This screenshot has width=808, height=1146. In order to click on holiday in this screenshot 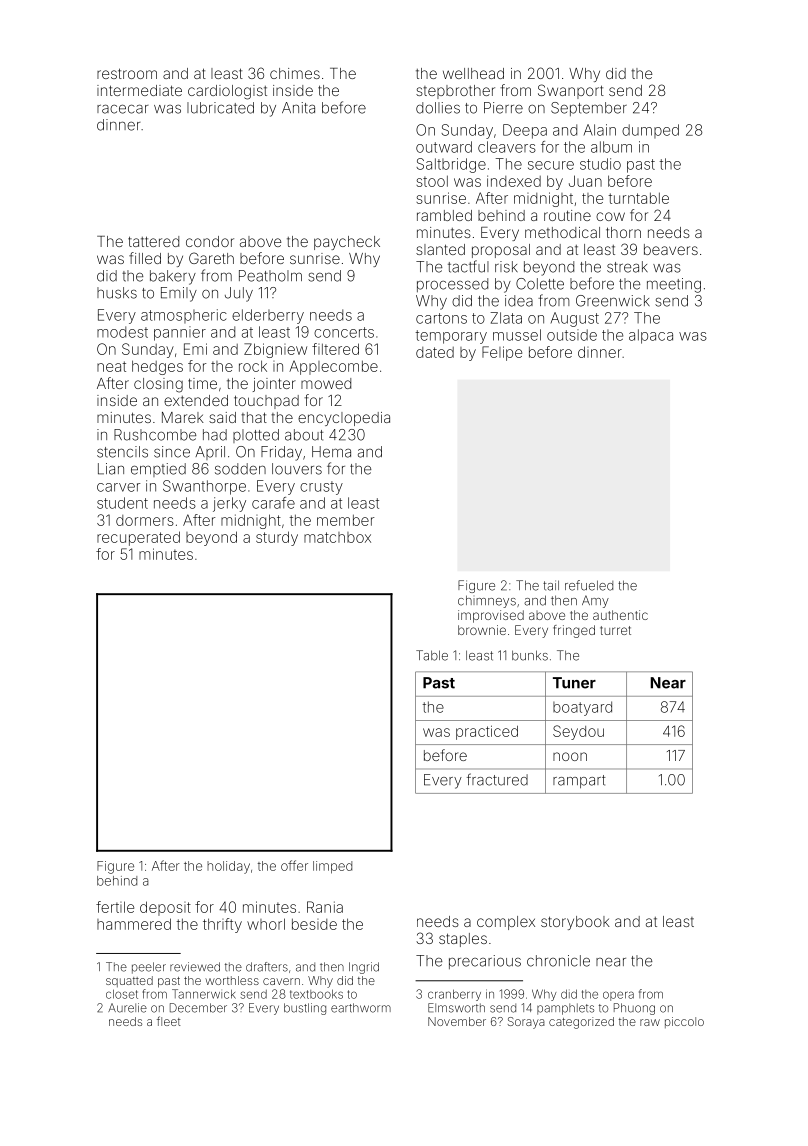, I will do `click(228, 867)`.
